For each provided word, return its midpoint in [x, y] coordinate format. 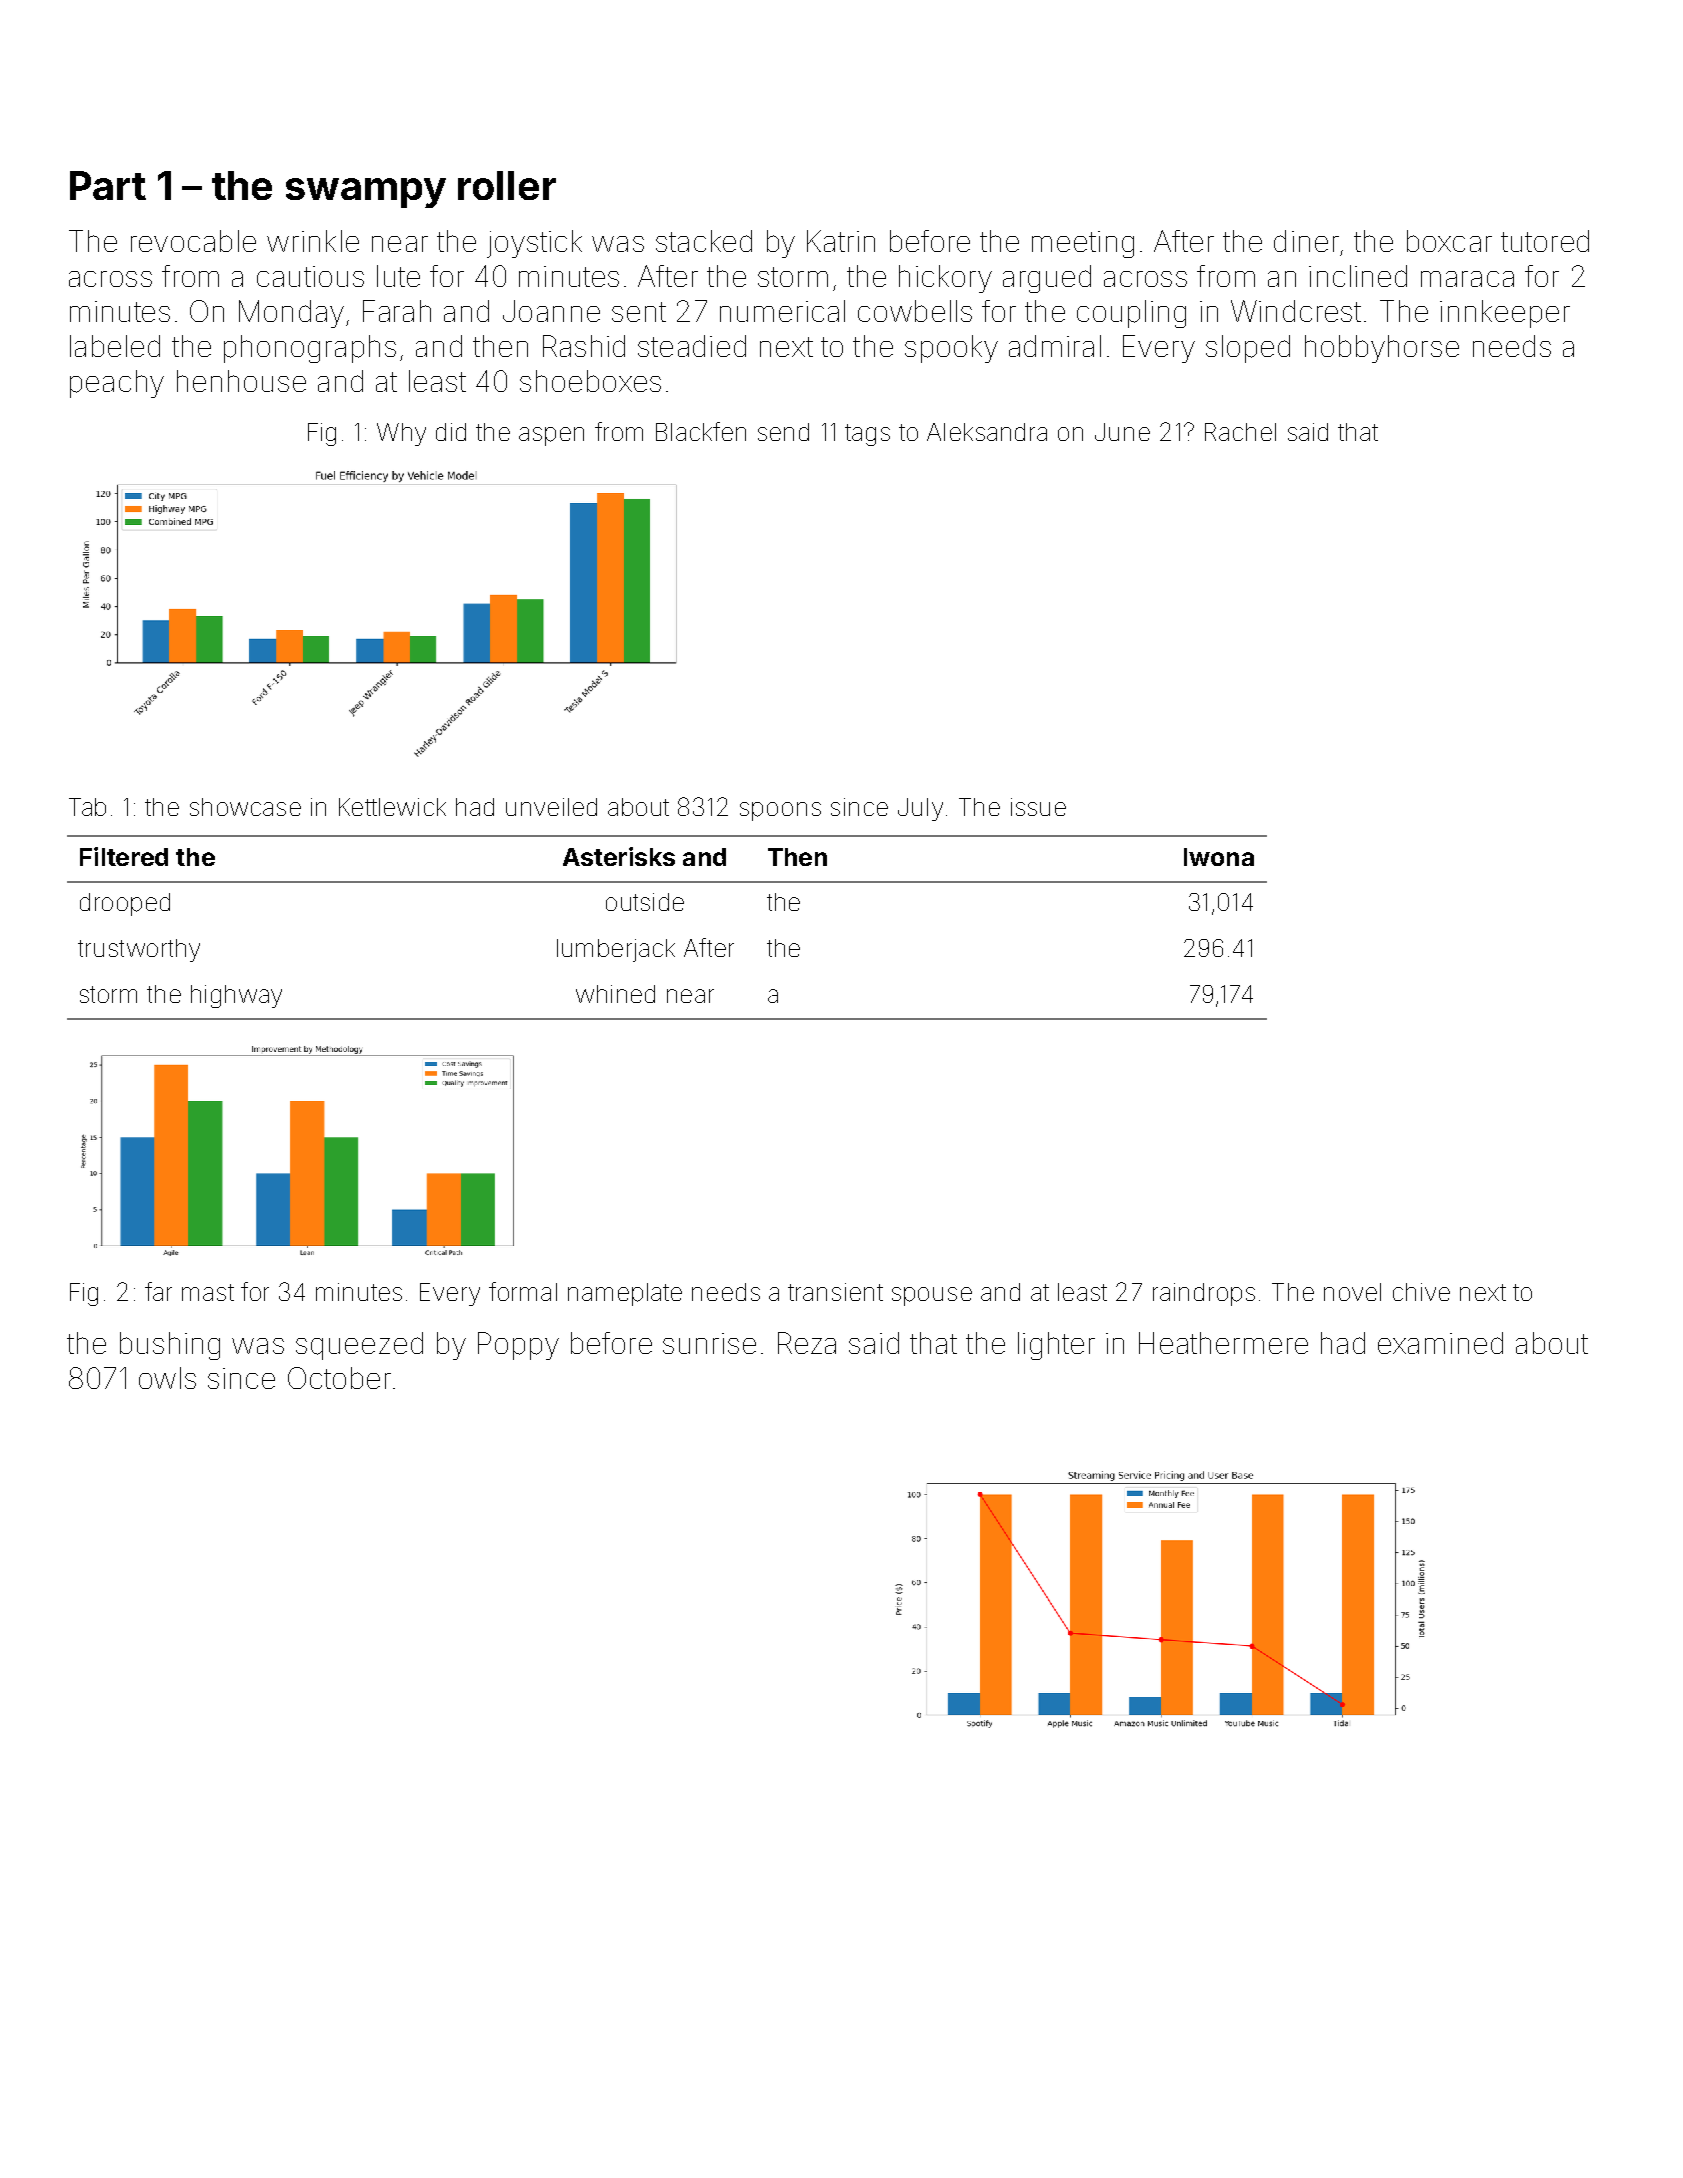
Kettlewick [392, 807]
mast [208, 1292]
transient [835, 1292]
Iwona [1219, 857]
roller [507, 185]
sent [639, 312]
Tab [87, 807]
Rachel [1240, 432]
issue [1038, 807]
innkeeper [1505, 314]
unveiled [551, 807]
